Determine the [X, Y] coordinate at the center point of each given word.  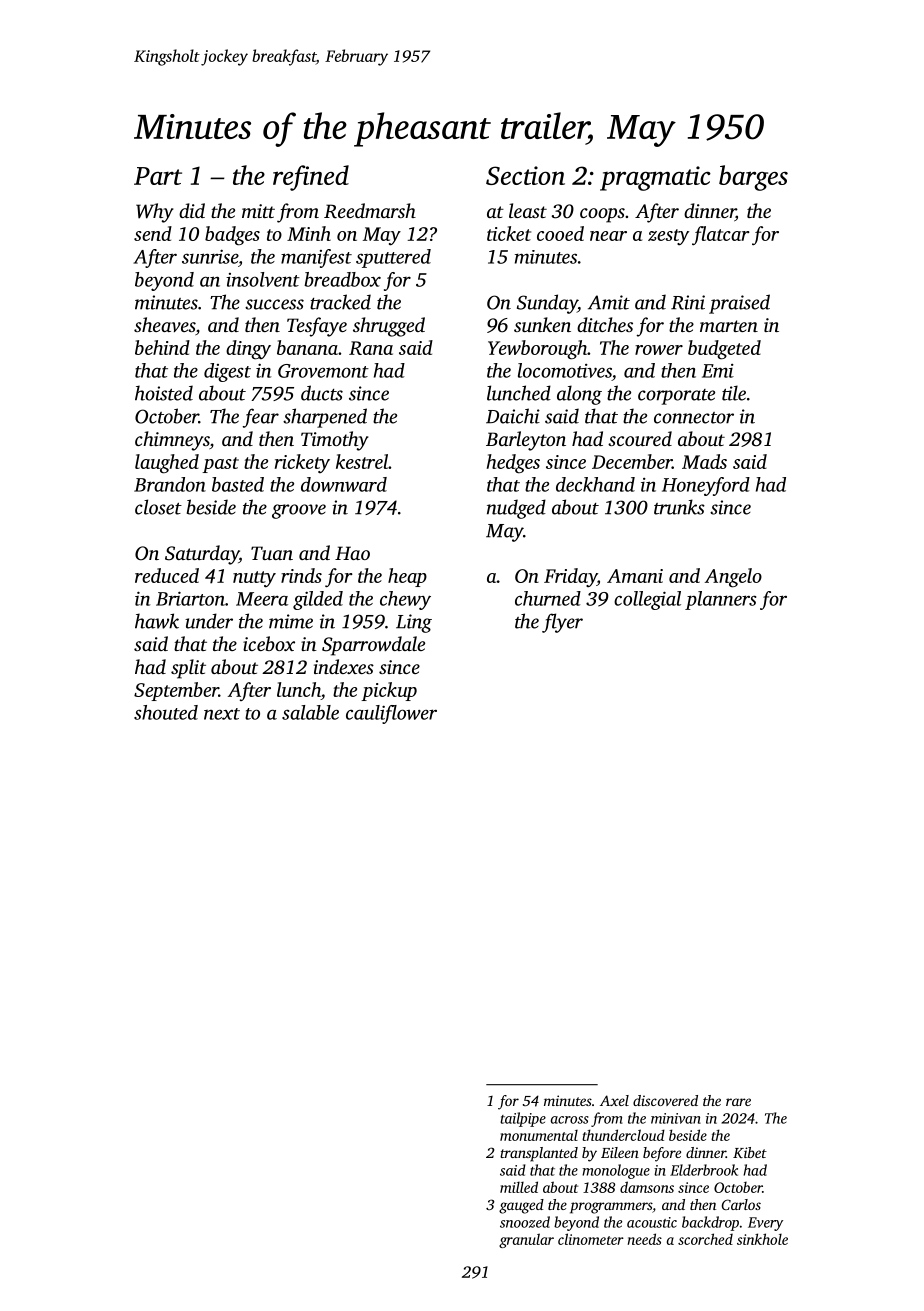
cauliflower [391, 714]
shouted [166, 712]
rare [738, 1102]
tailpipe [523, 1119]
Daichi [513, 416]
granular [526, 1240]
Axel [614, 1100]
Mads [704, 461]
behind [162, 347]
